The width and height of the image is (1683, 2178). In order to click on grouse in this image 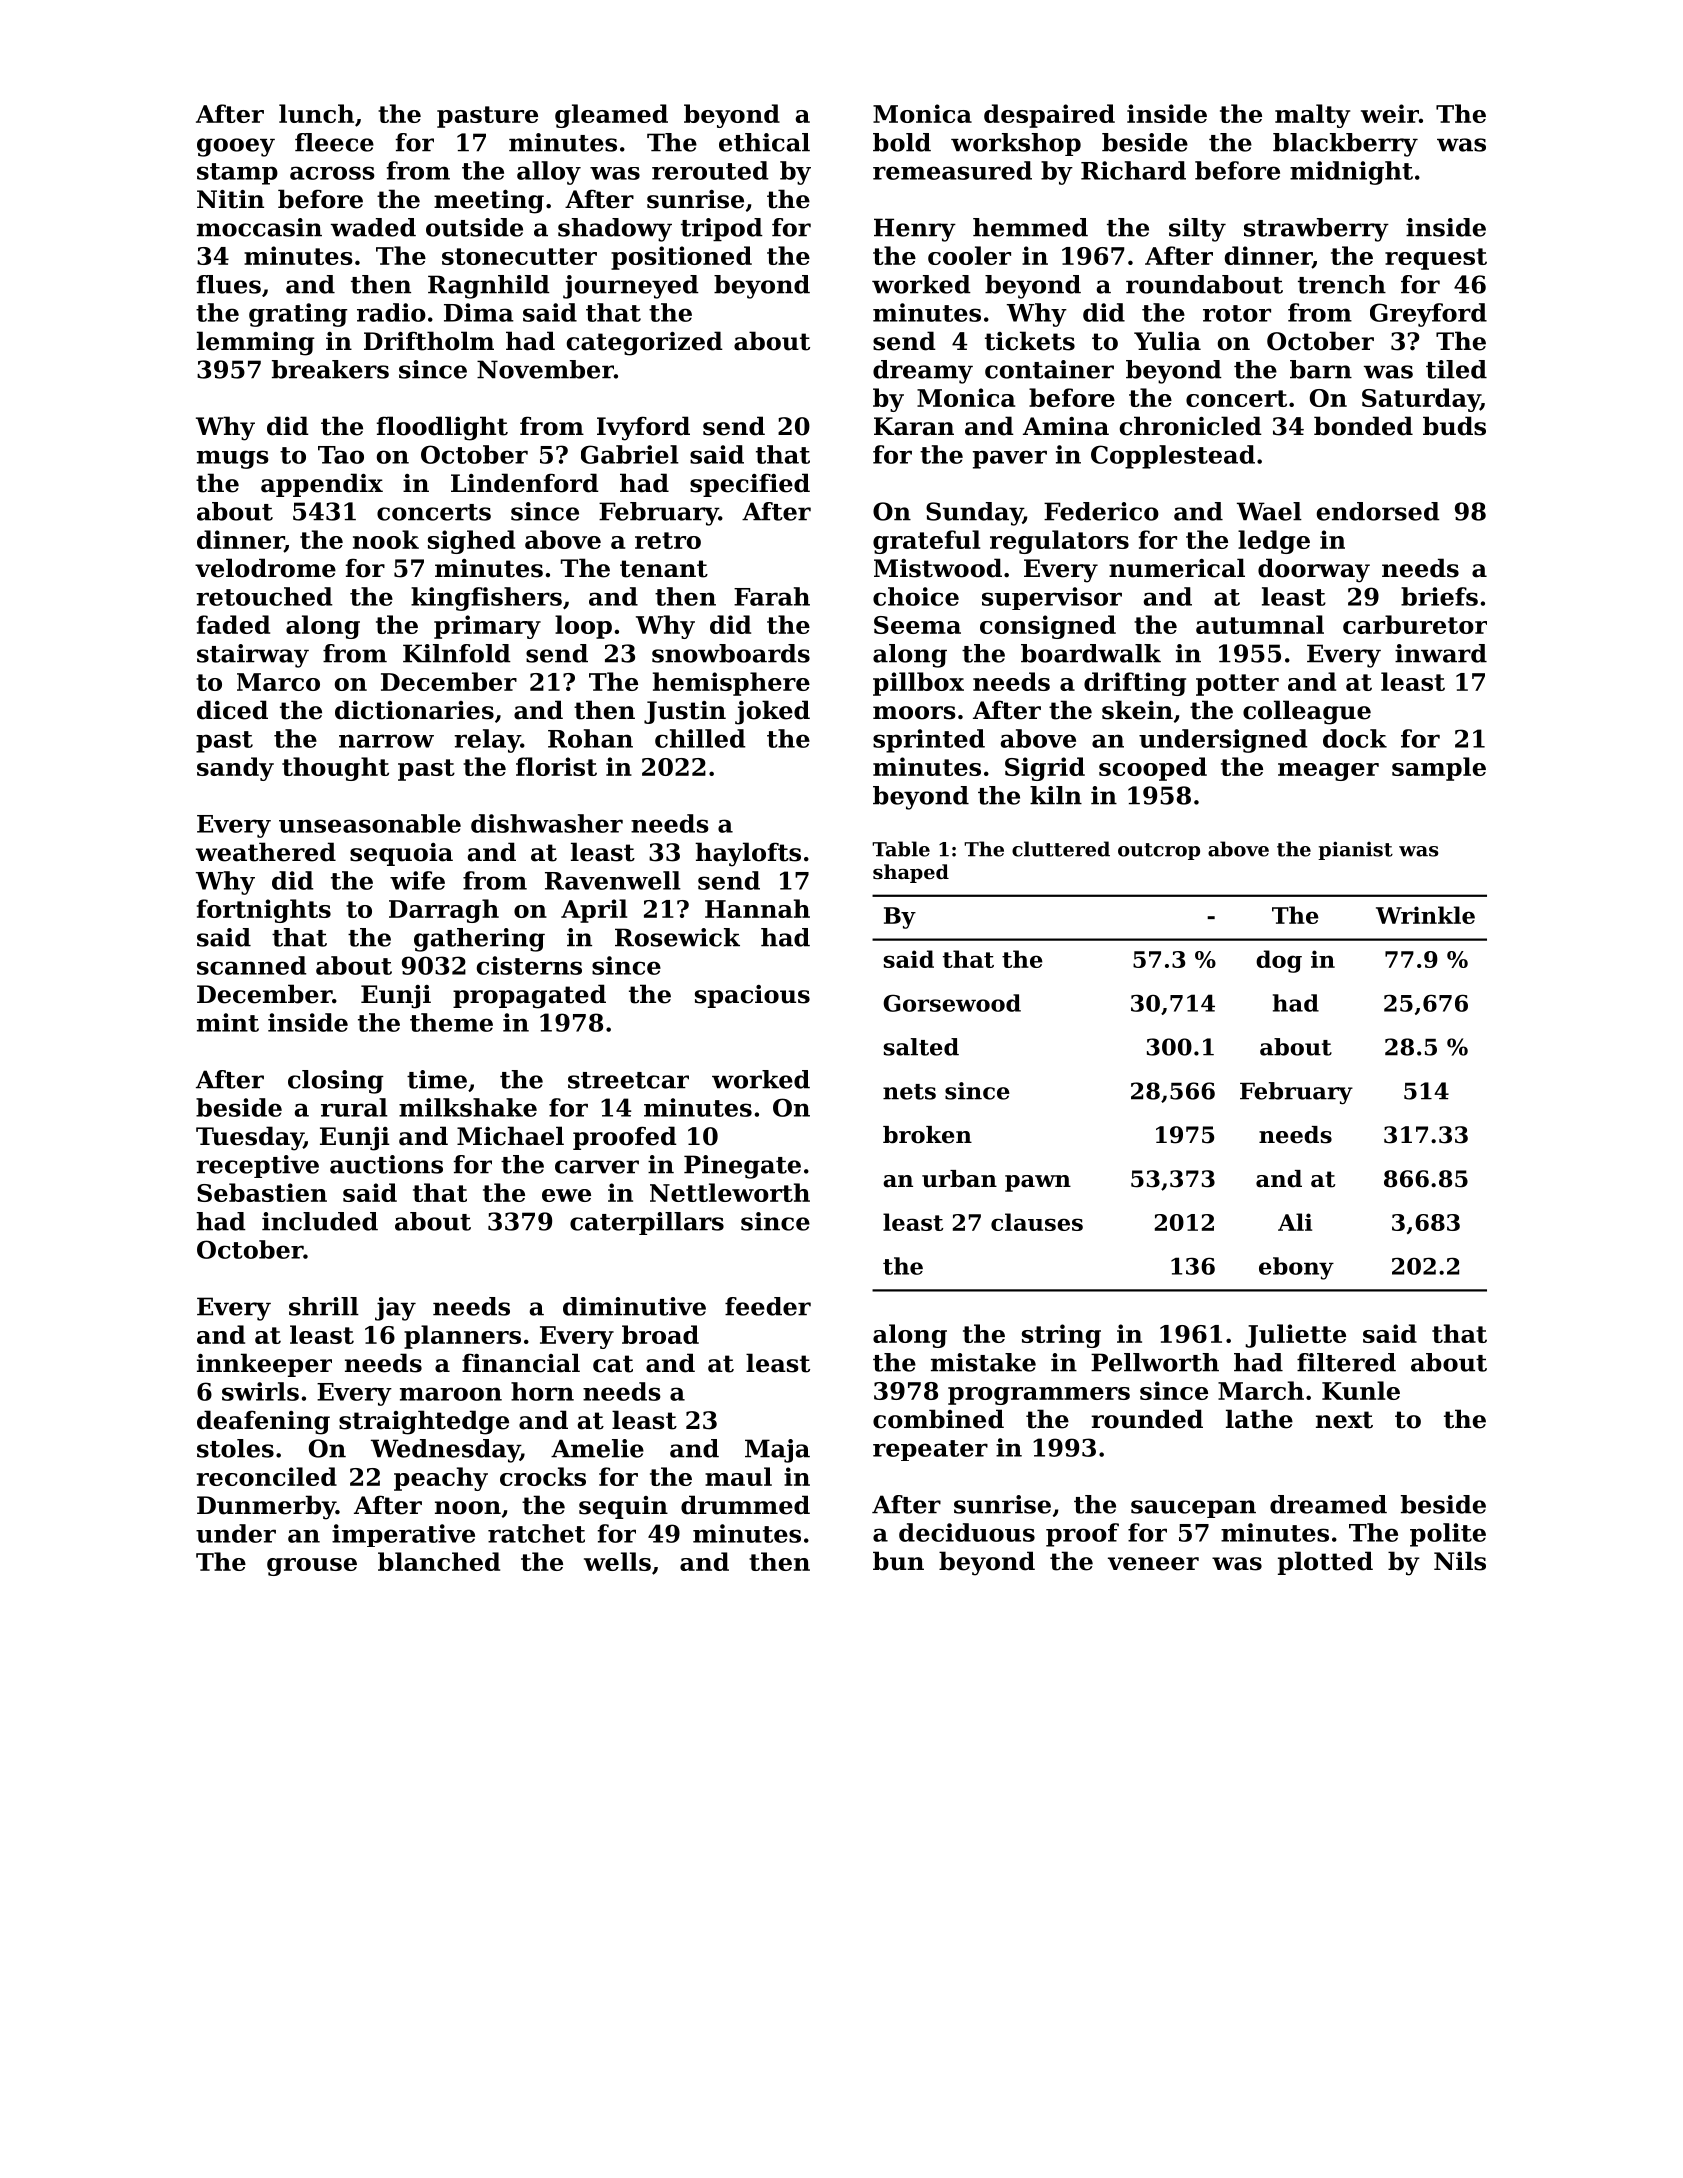, I will do `click(312, 1567)`.
